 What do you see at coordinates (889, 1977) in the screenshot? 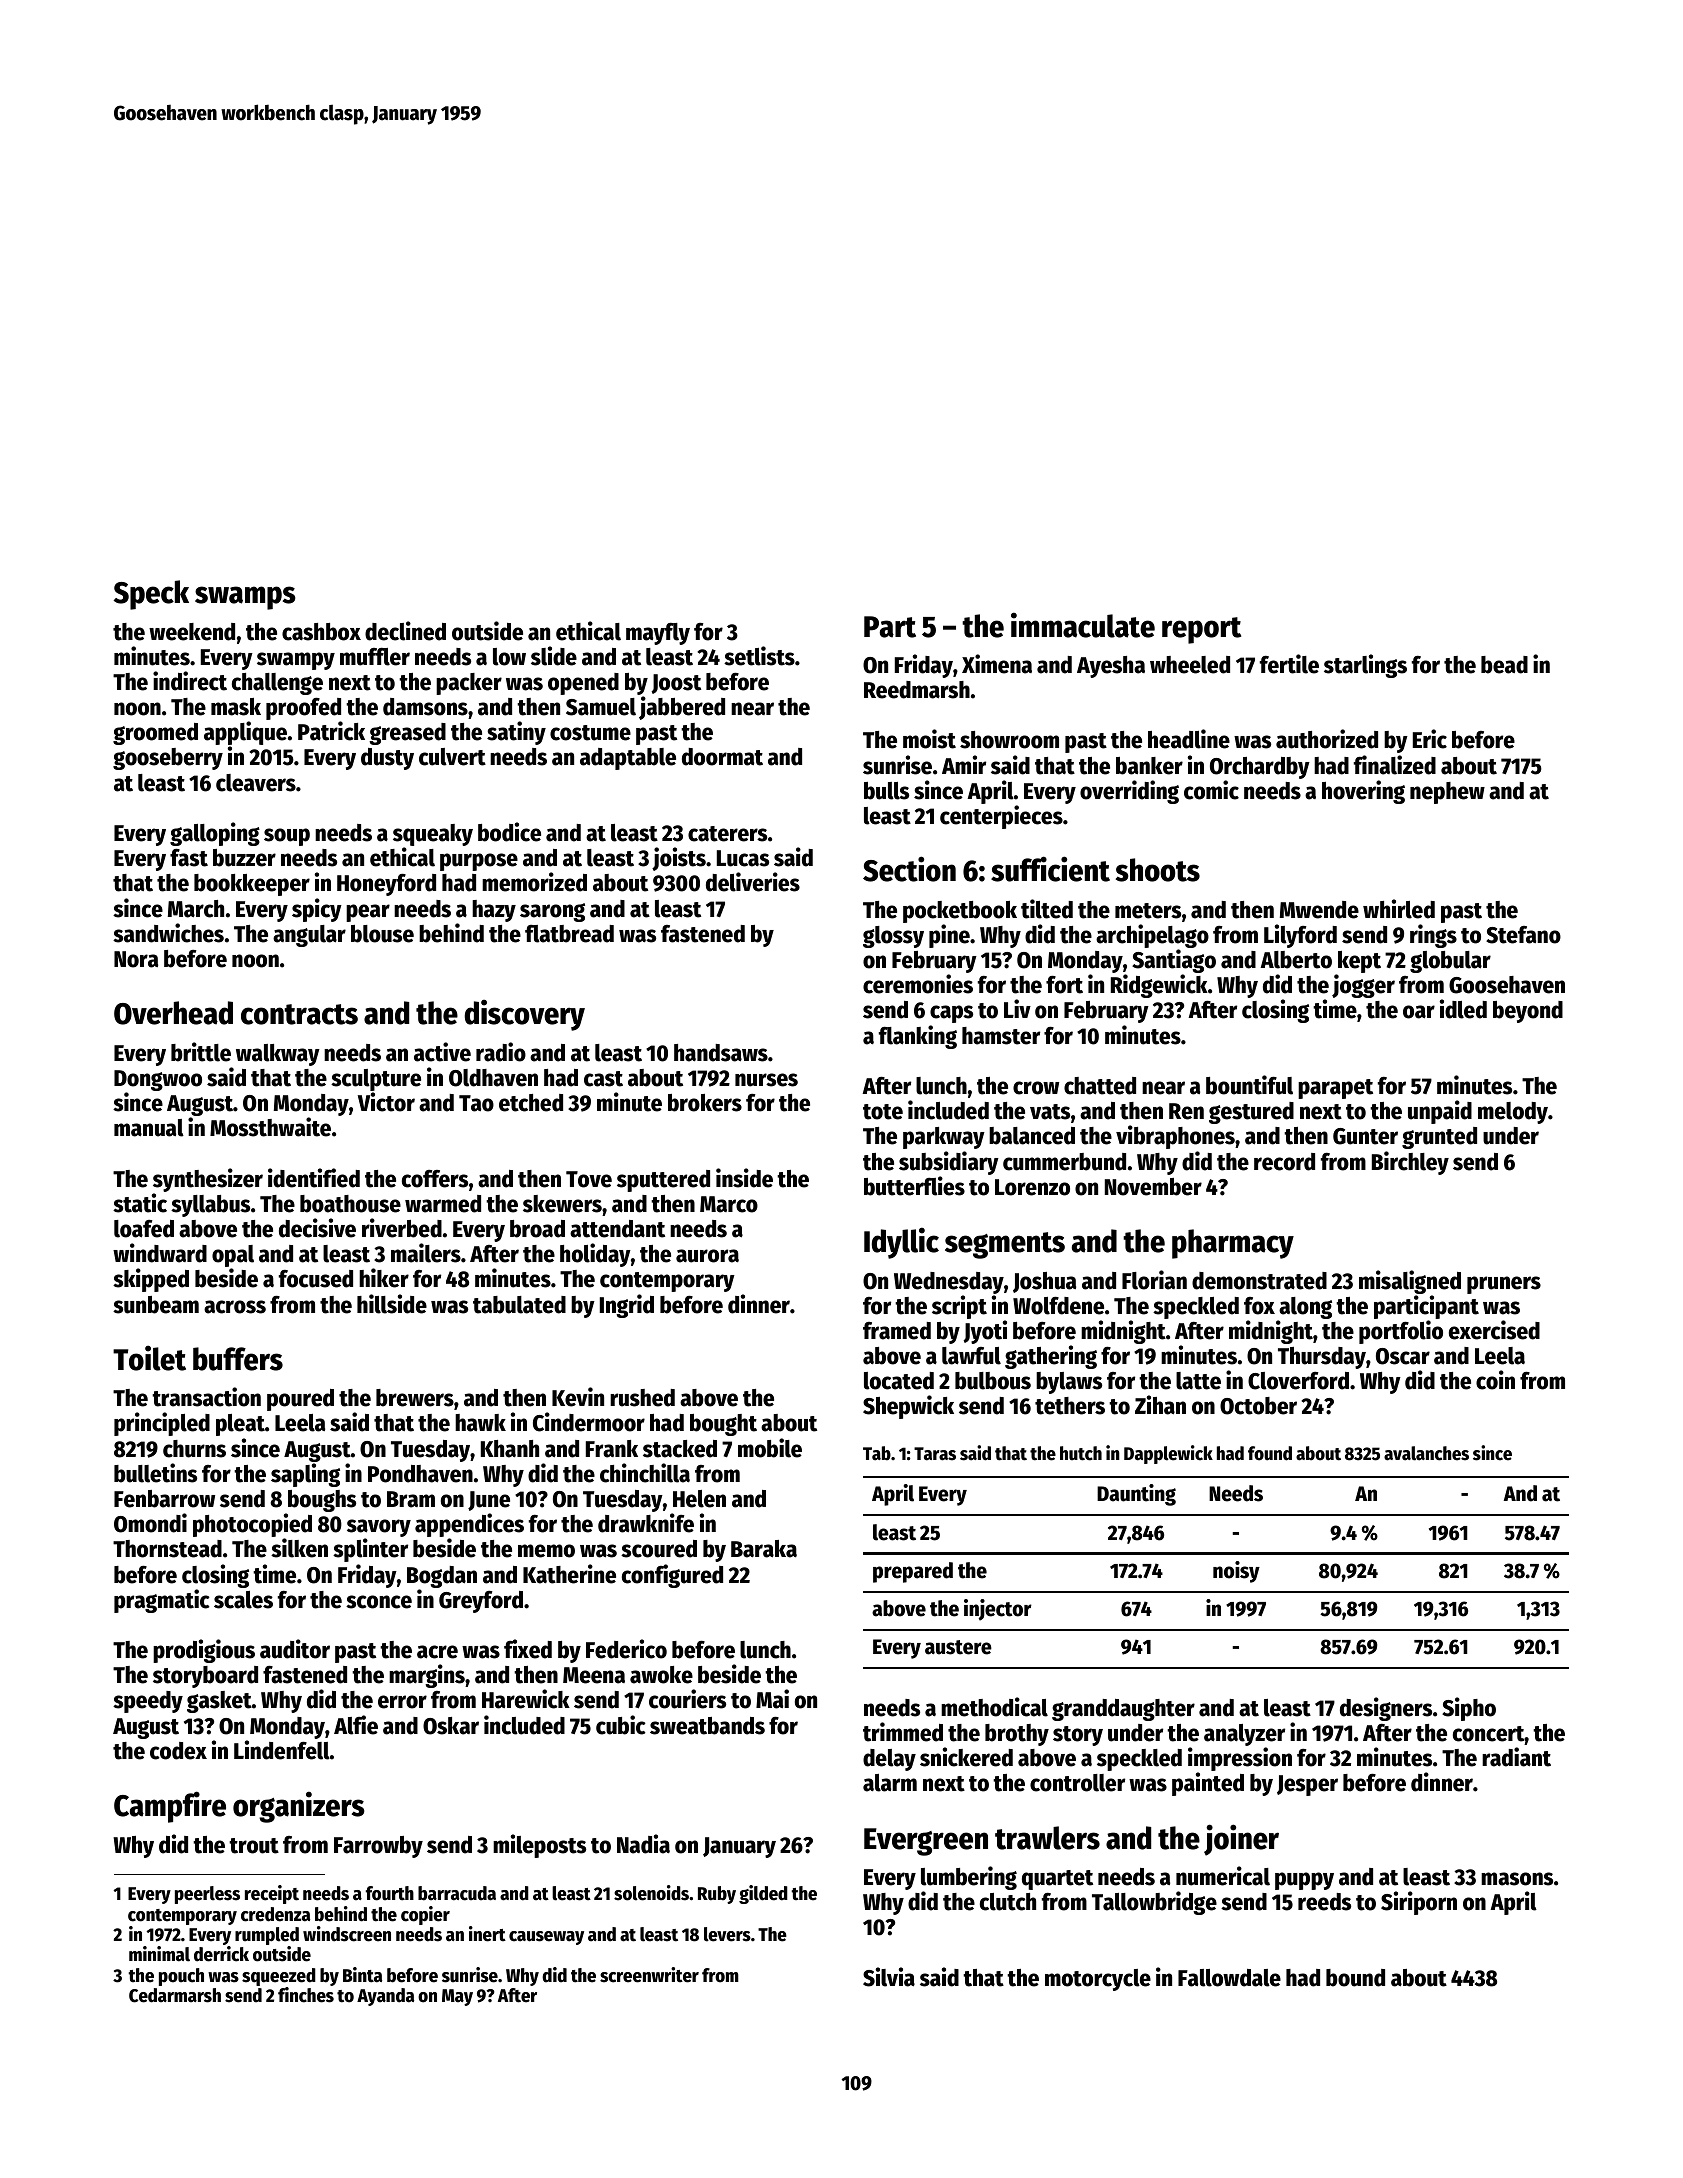
I see `Silvia` at bounding box center [889, 1977].
